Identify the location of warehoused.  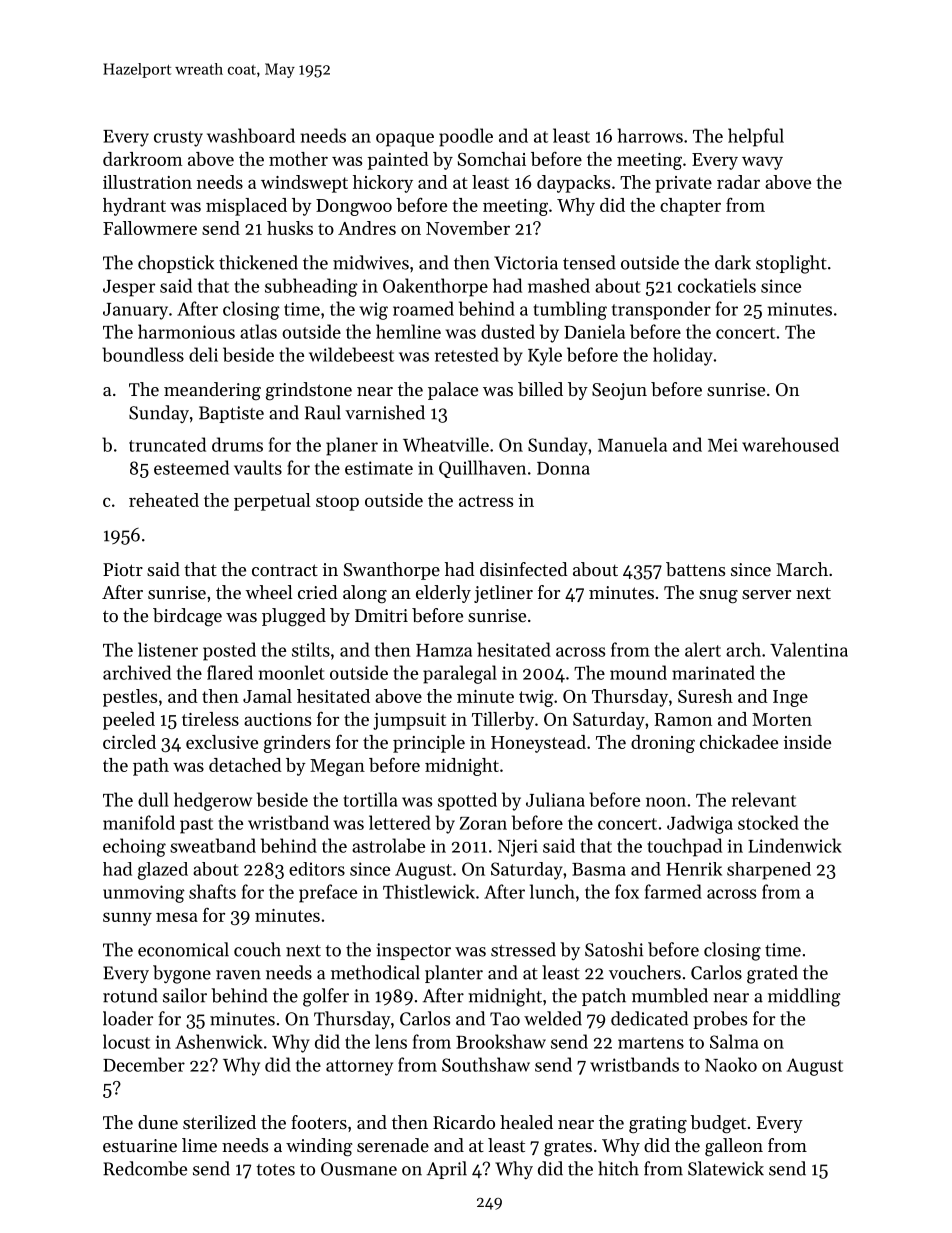
(790, 444).
